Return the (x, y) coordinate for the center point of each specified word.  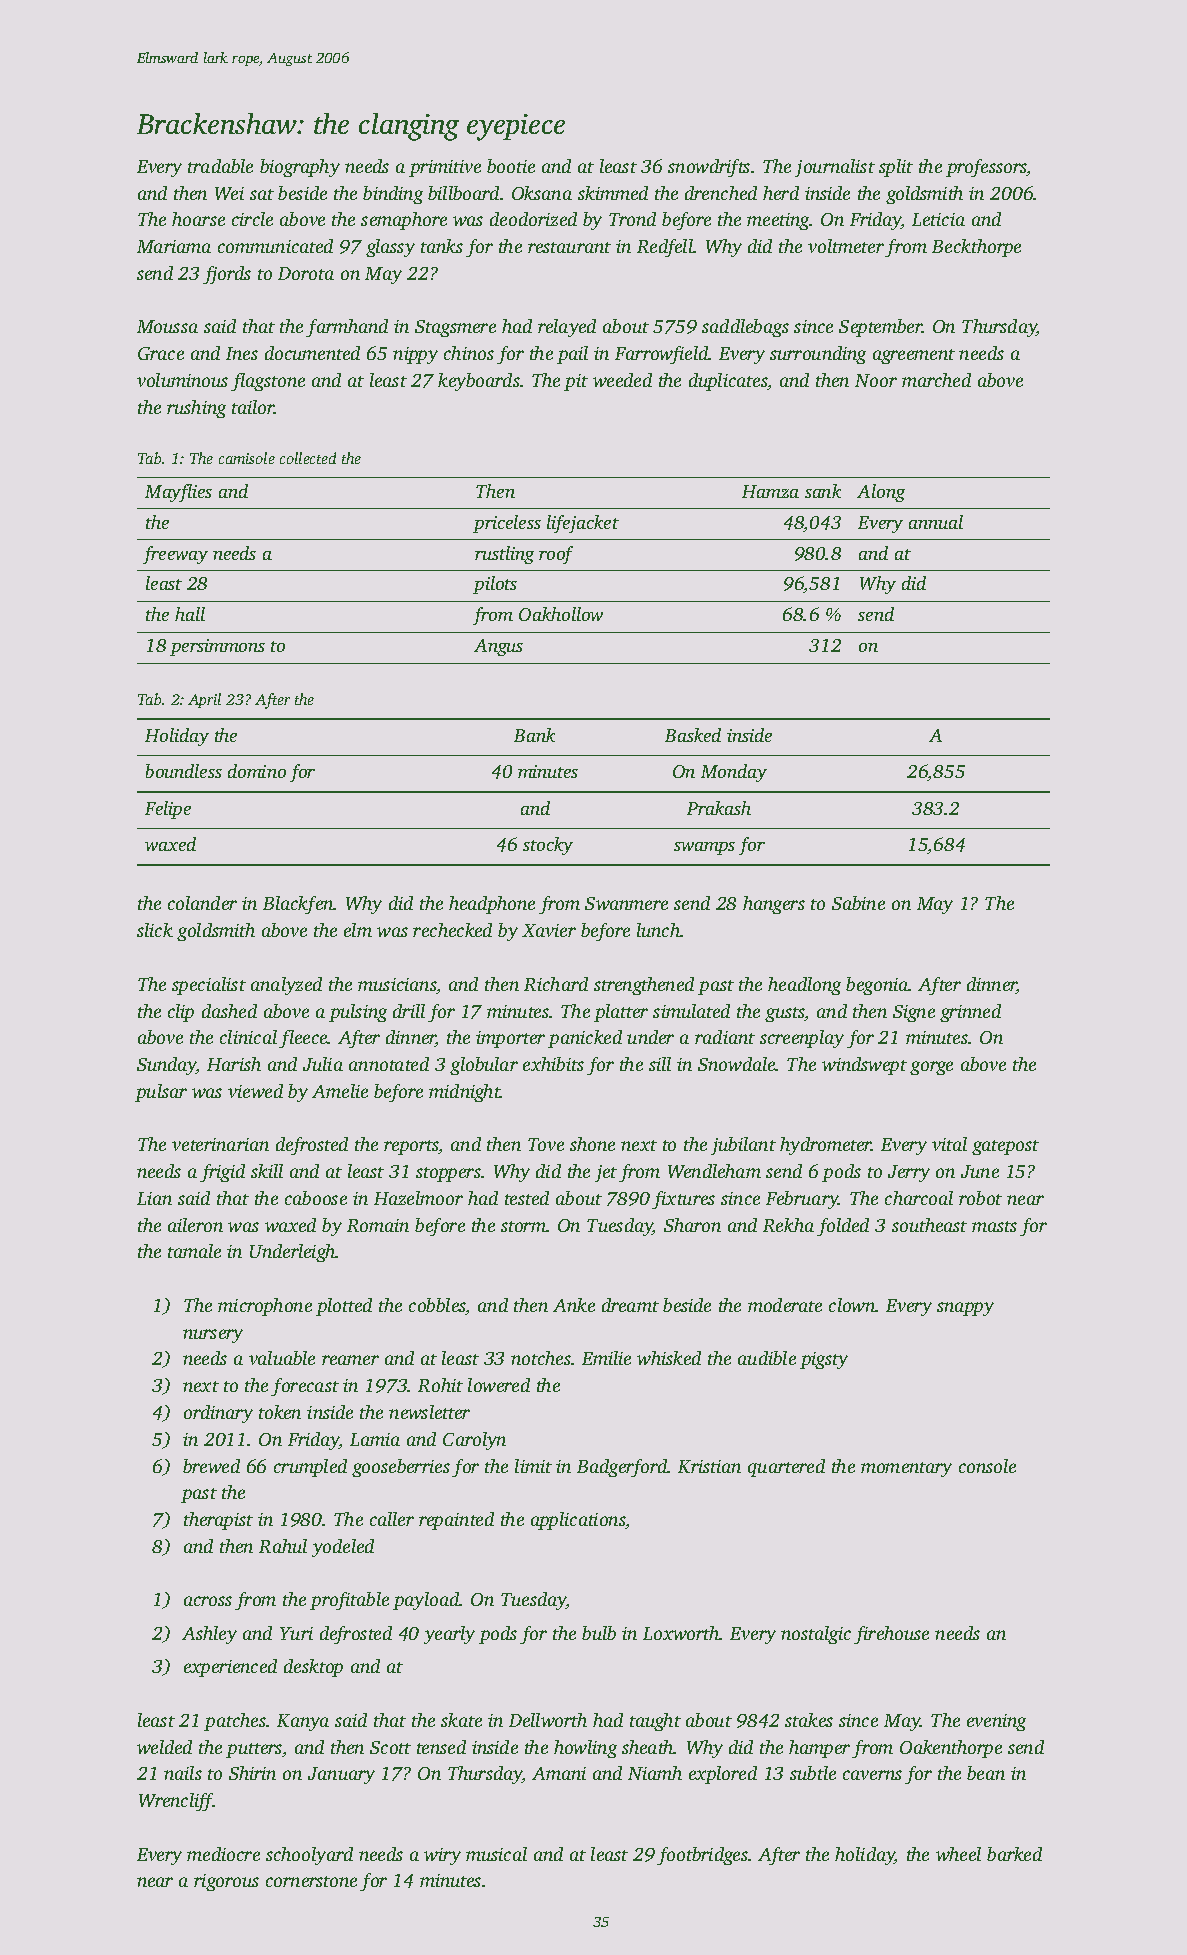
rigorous (226, 1882)
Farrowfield (662, 355)
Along (881, 493)
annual (936, 522)
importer (510, 1039)
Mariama (174, 246)
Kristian (709, 1466)
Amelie (340, 1091)
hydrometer (826, 1146)
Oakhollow (561, 614)
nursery (213, 1336)
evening (996, 1722)
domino (257, 771)
